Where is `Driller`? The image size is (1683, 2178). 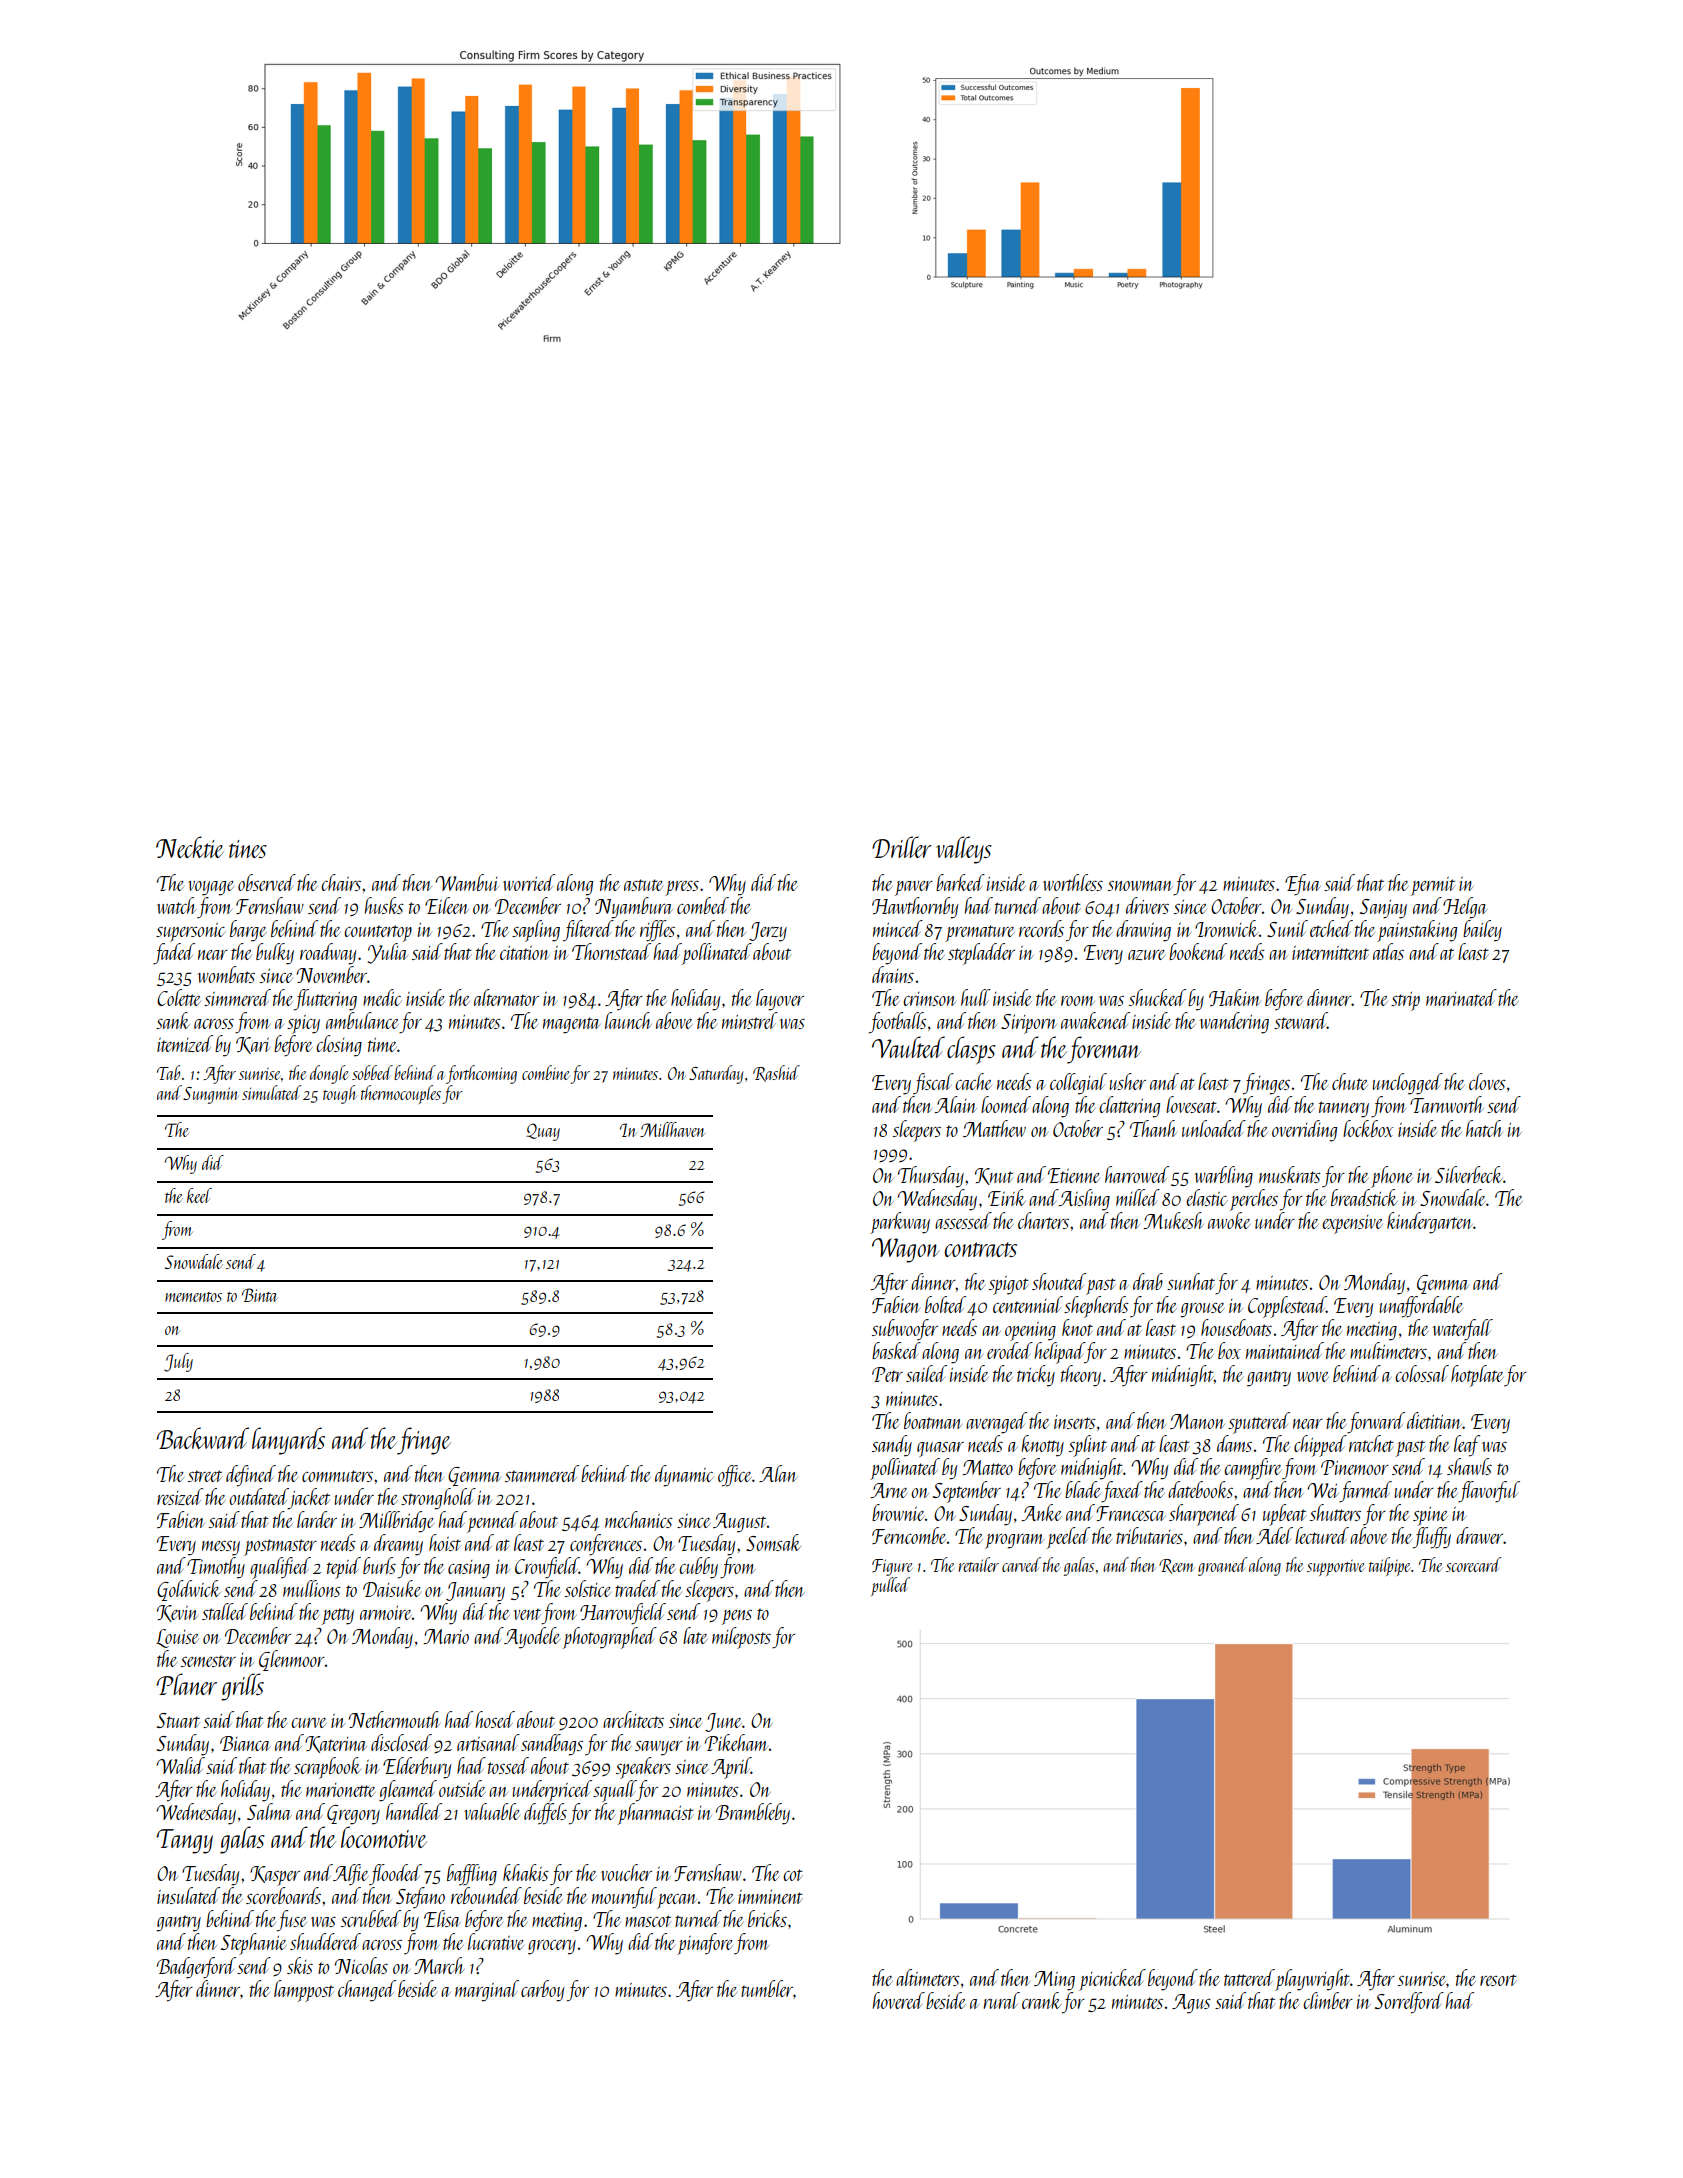
Driller is located at coordinates (902, 847).
